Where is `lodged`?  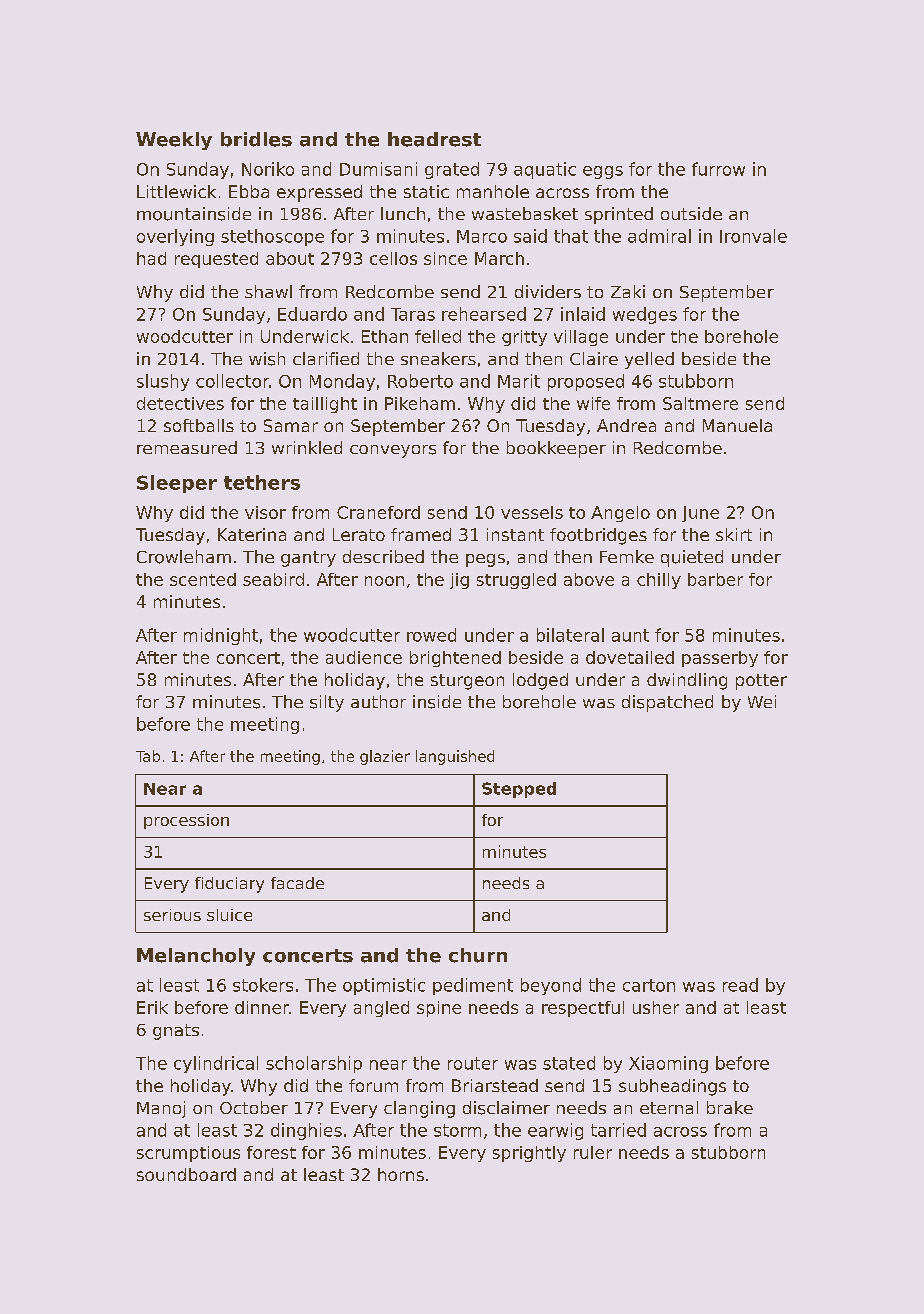
lodged is located at coordinates (540, 681).
